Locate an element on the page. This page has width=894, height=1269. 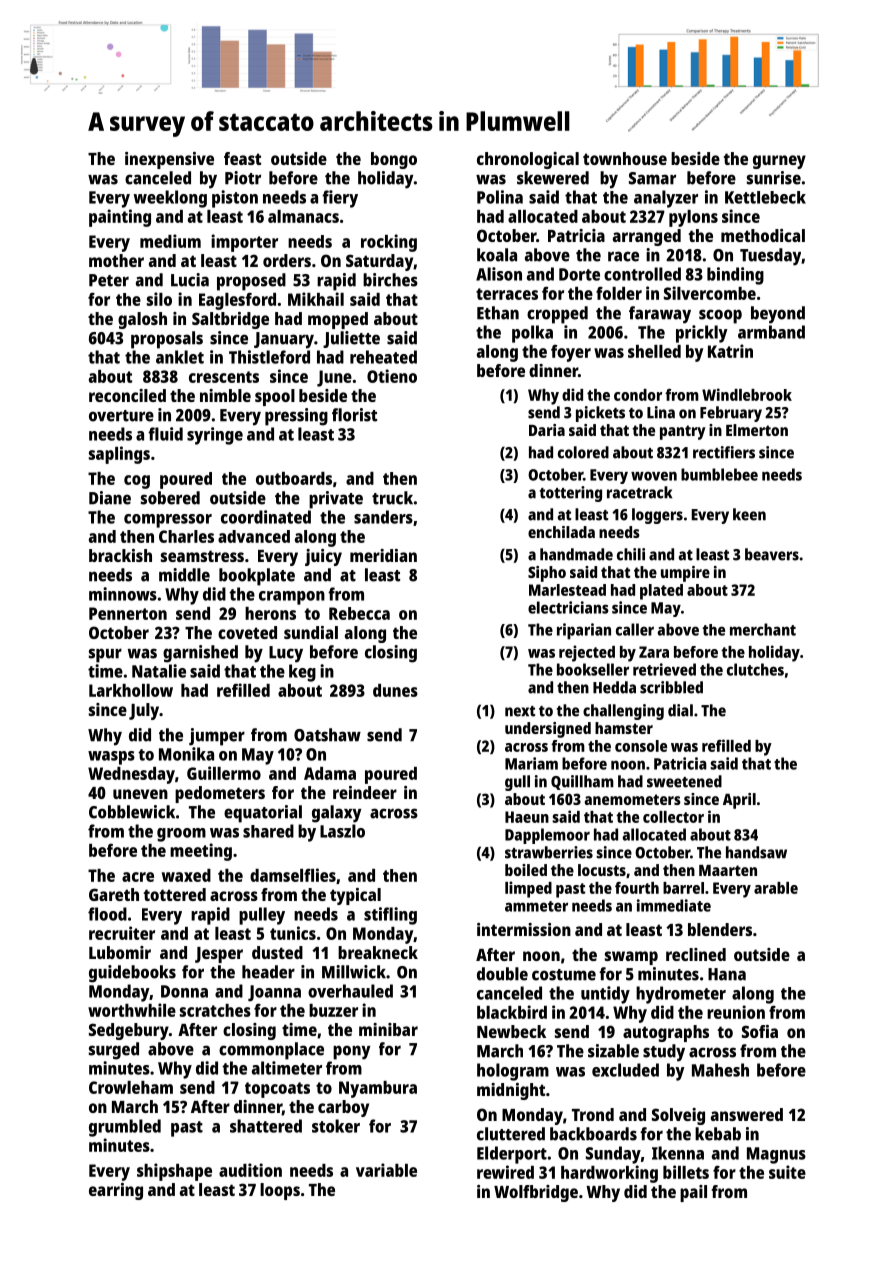
loops is located at coordinates (280, 1191).
